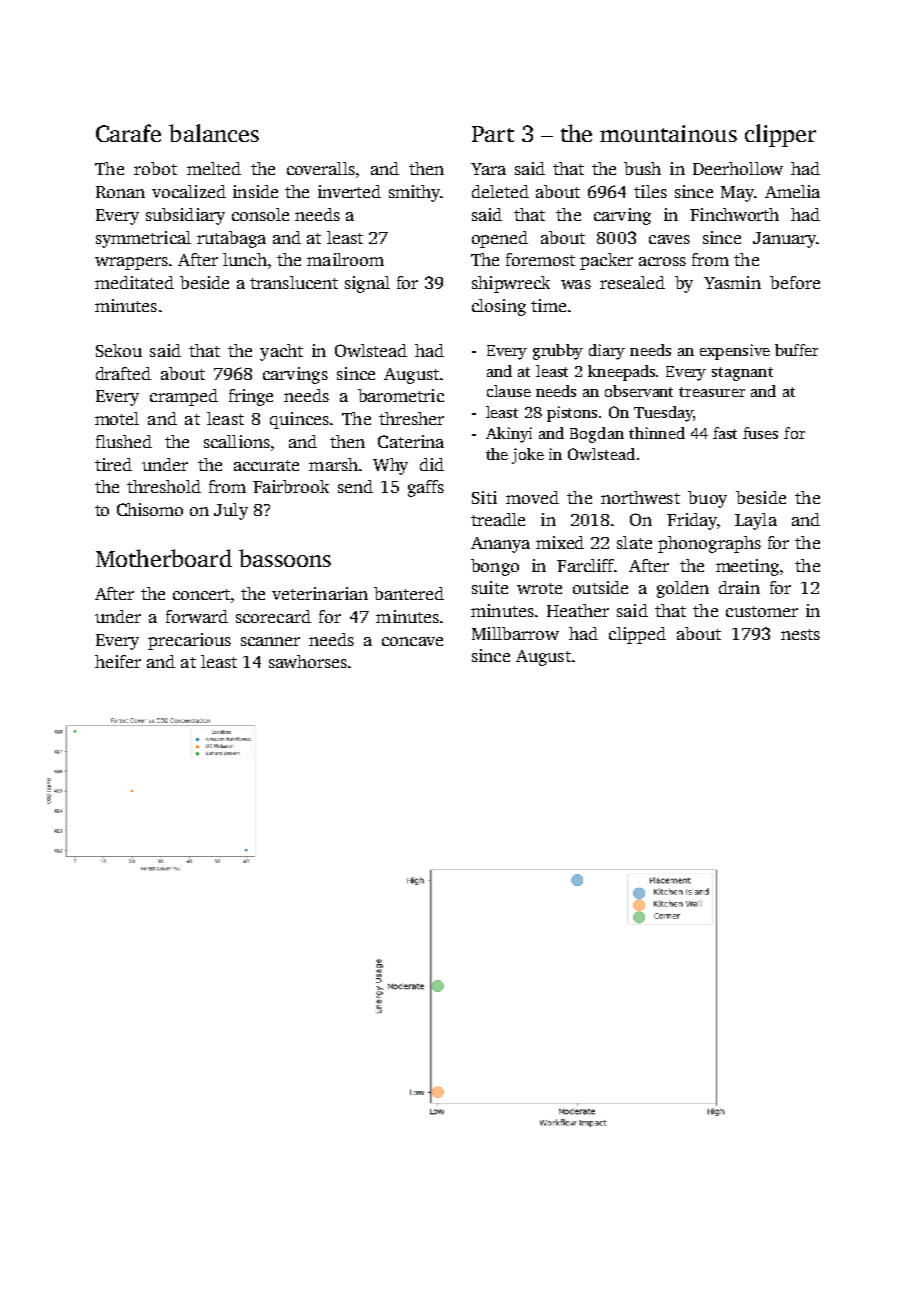  Describe the element at coordinates (756, 521) in the image. I see `Layla` at that location.
